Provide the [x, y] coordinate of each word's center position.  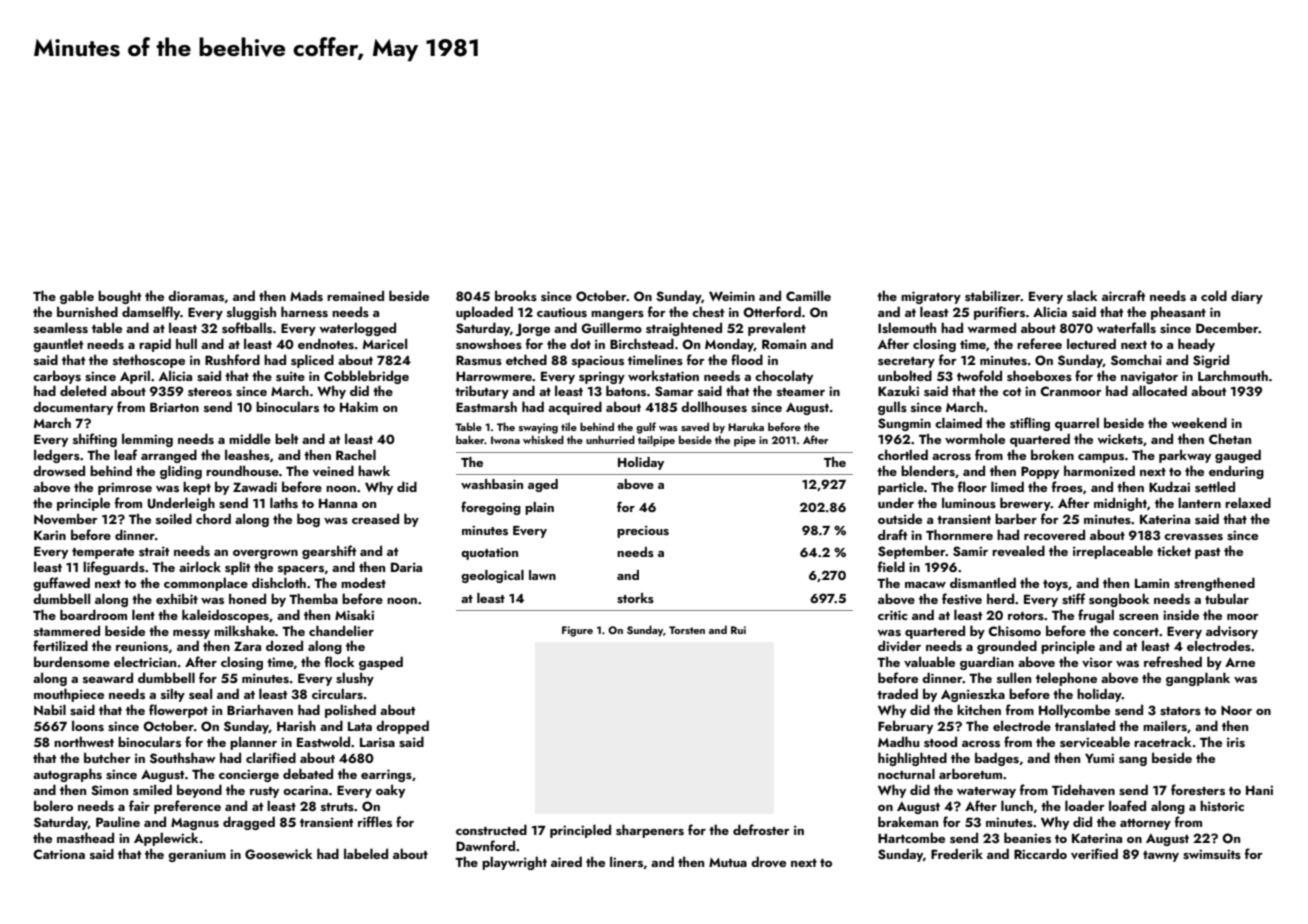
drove [768, 861]
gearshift [329, 552]
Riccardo [1040, 853]
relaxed [1248, 502]
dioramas [196, 296]
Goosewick [278, 854]
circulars [337, 694]
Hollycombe [1074, 711]
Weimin [732, 296]
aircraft [1123, 295]
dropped [402, 727]
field [891, 566]
